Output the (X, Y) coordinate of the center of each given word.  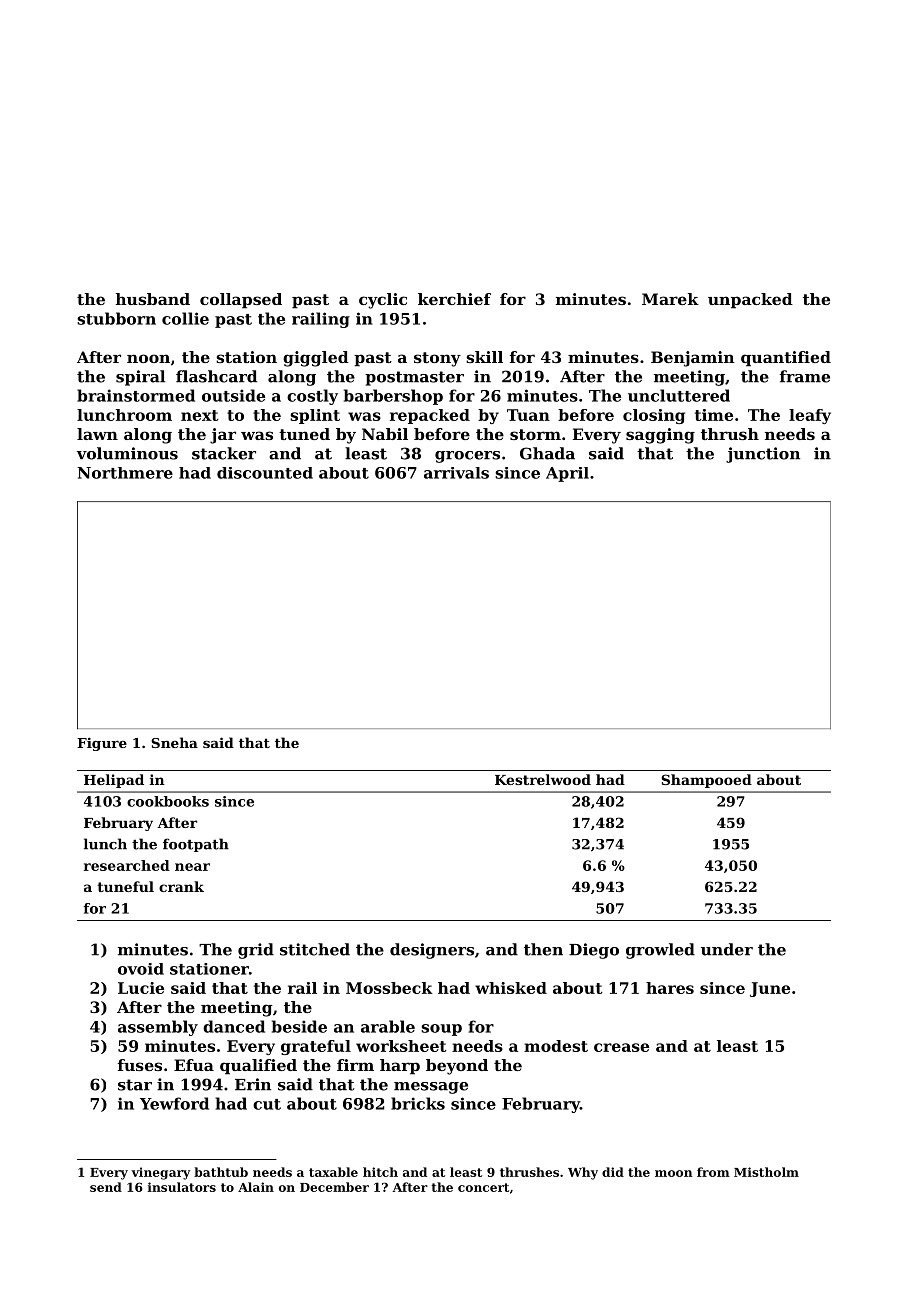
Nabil (385, 434)
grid (256, 951)
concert (483, 1187)
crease (621, 1047)
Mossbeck (389, 988)
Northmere (125, 473)
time (714, 415)
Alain (256, 1187)
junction (763, 455)
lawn (97, 434)
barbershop (393, 397)
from (713, 1172)
